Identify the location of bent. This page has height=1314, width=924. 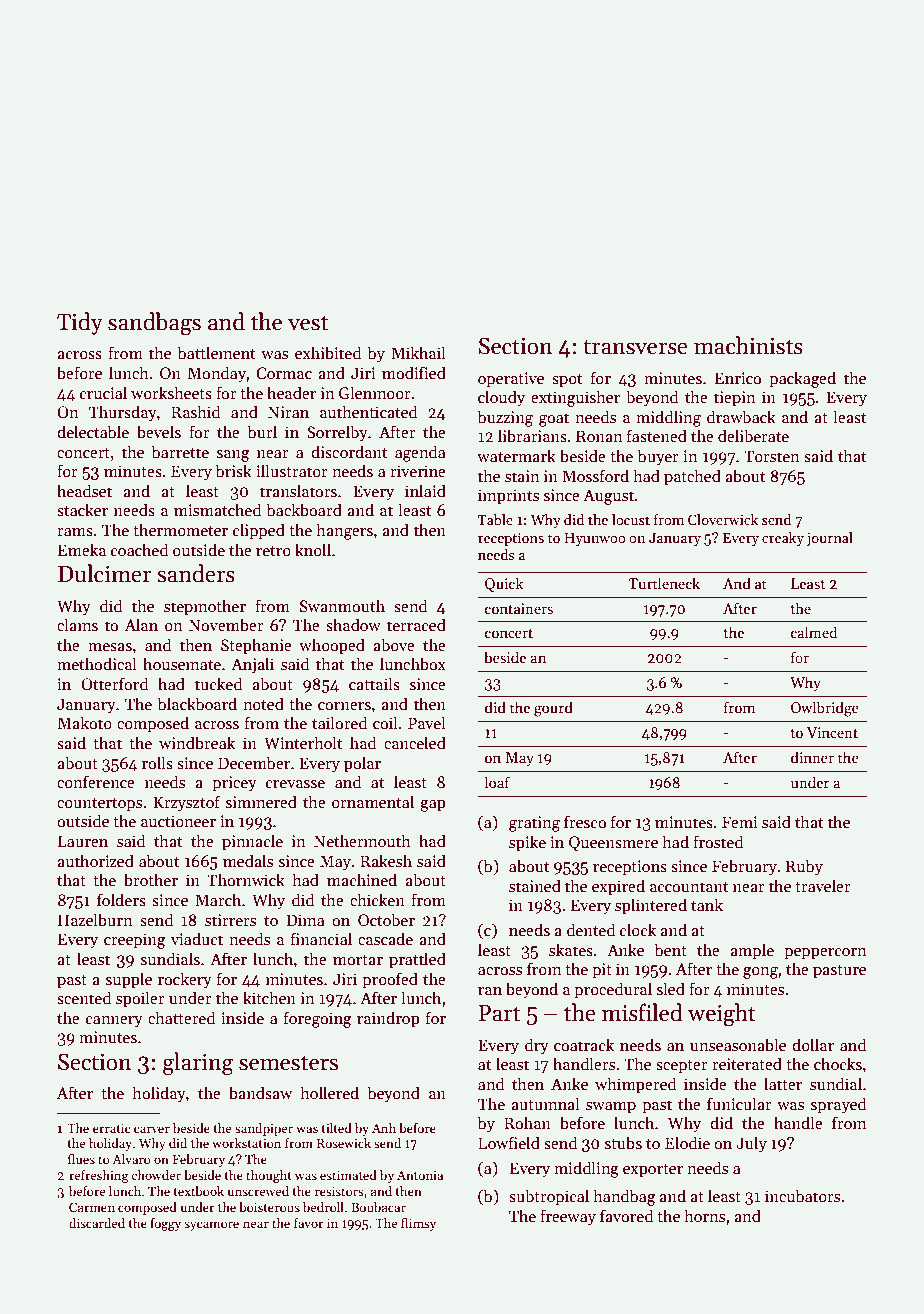
(671, 950).
